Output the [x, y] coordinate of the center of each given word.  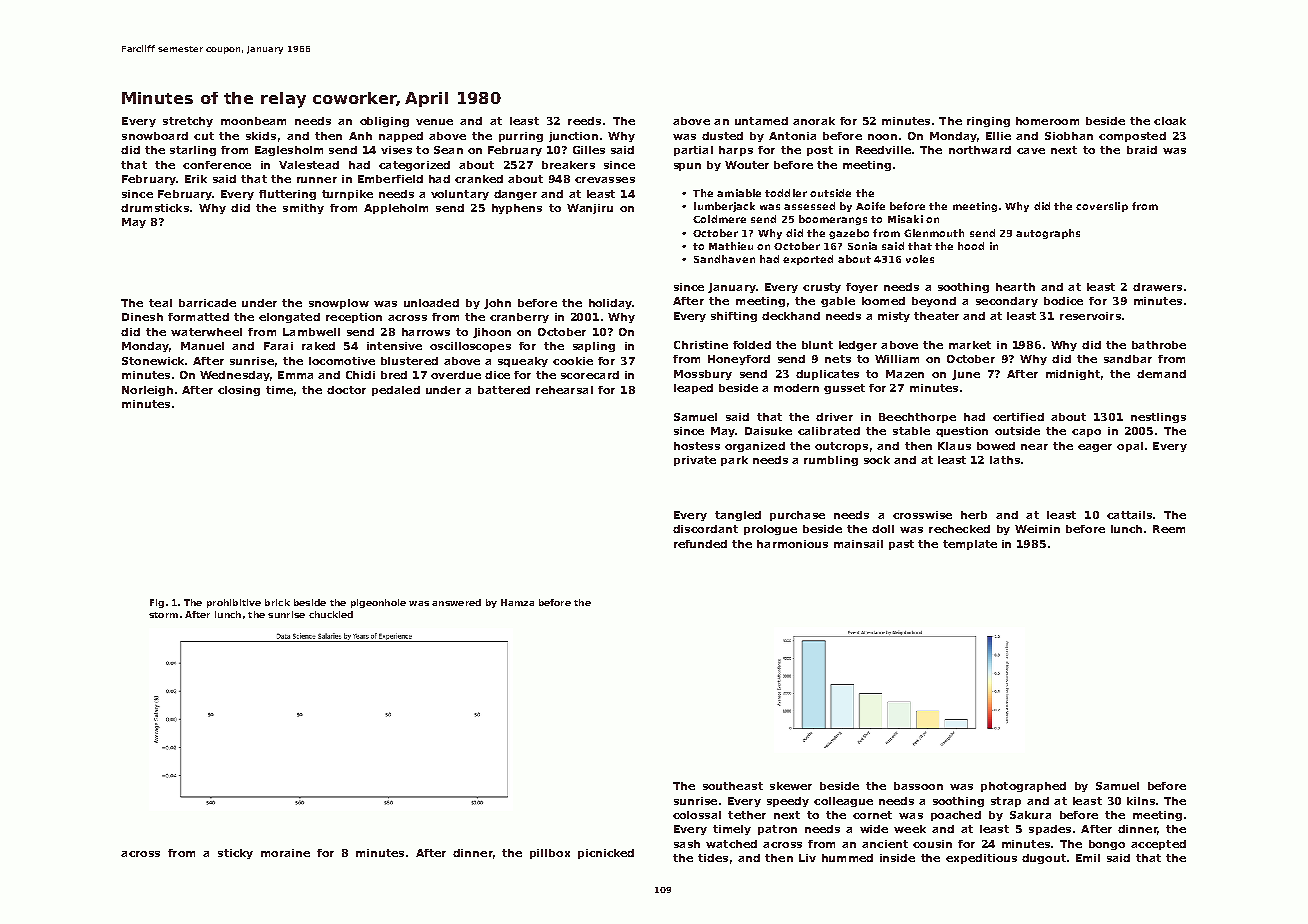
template [970, 545]
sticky [235, 854]
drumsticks [155, 208]
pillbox [550, 854]
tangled [738, 516]
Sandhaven [724, 259]
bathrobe [1159, 345]
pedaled [396, 391]
